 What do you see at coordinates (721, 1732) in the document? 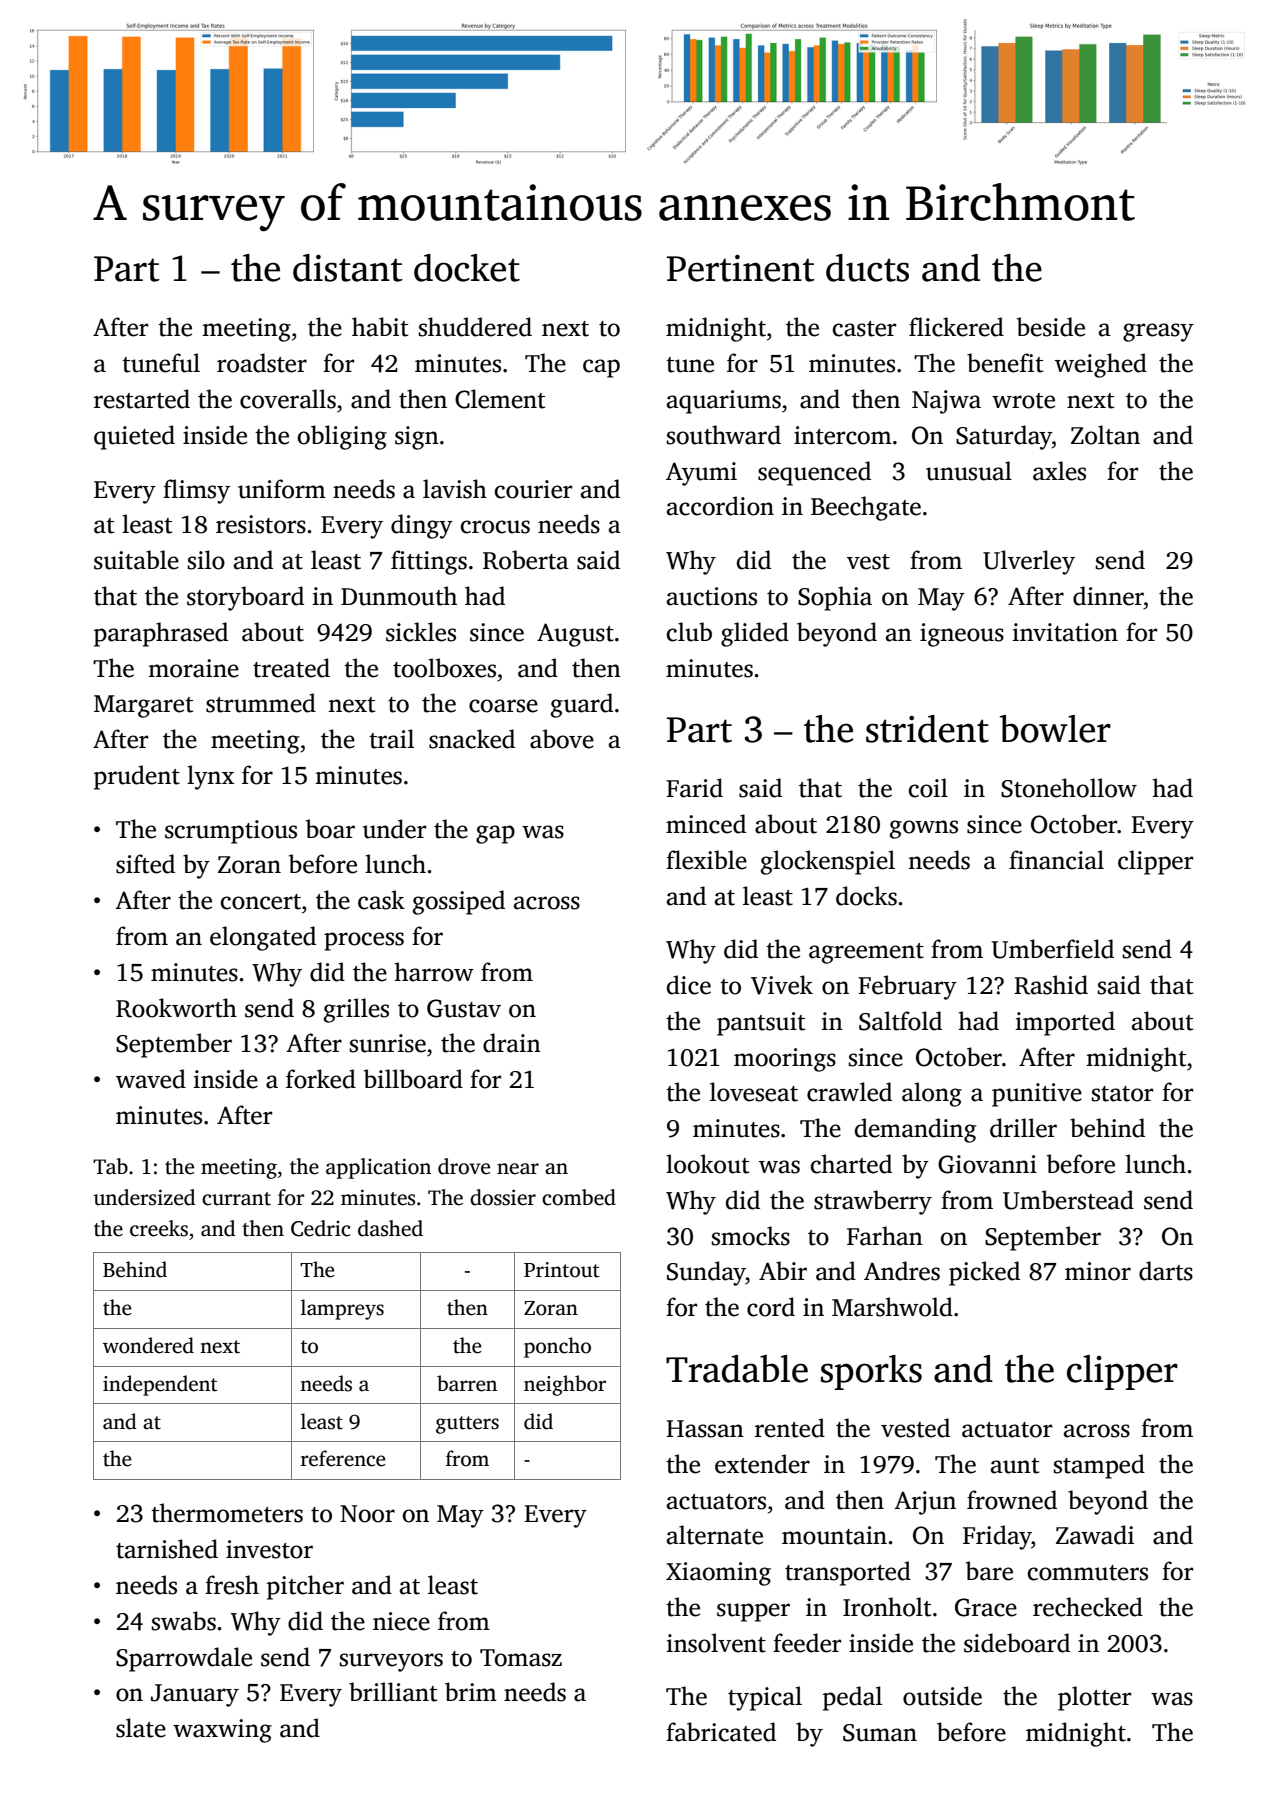
I see `fabricated` at bounding box center [721, 1732].
